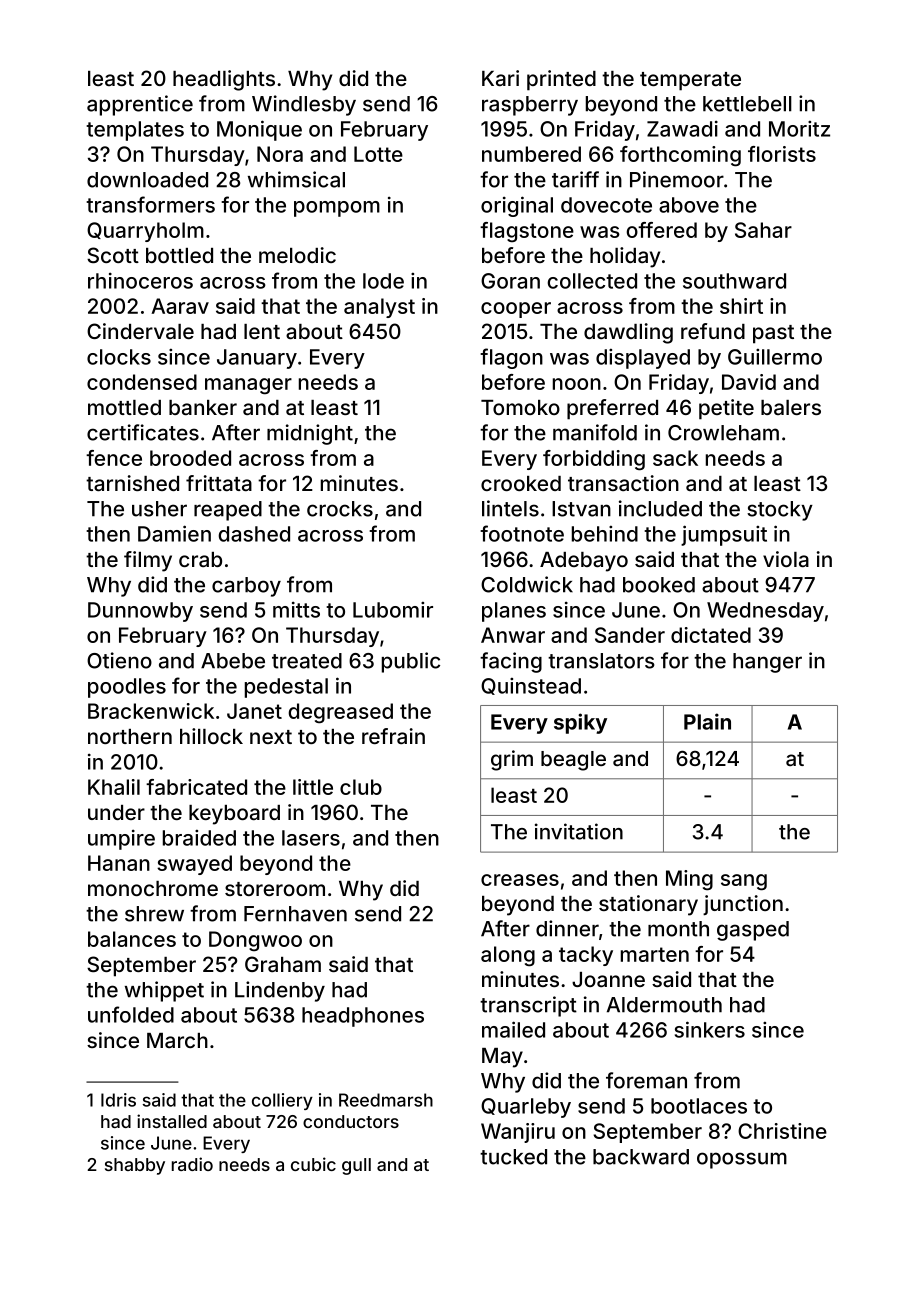 The image size is (924, 1311). I want to click on temperate, so click(690, 81).
